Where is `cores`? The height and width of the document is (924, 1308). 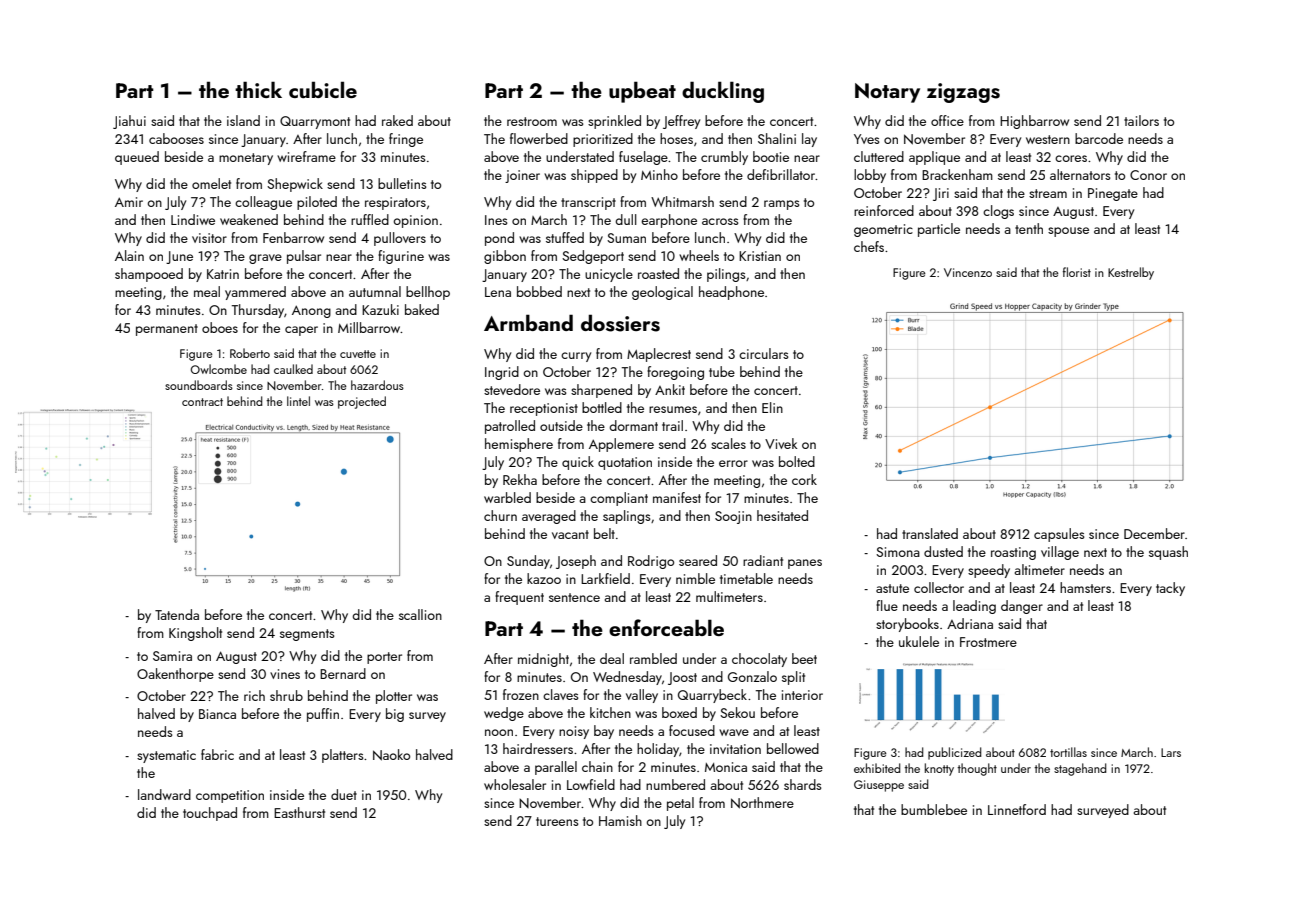
cores is located at coordinates (1071, 158).
